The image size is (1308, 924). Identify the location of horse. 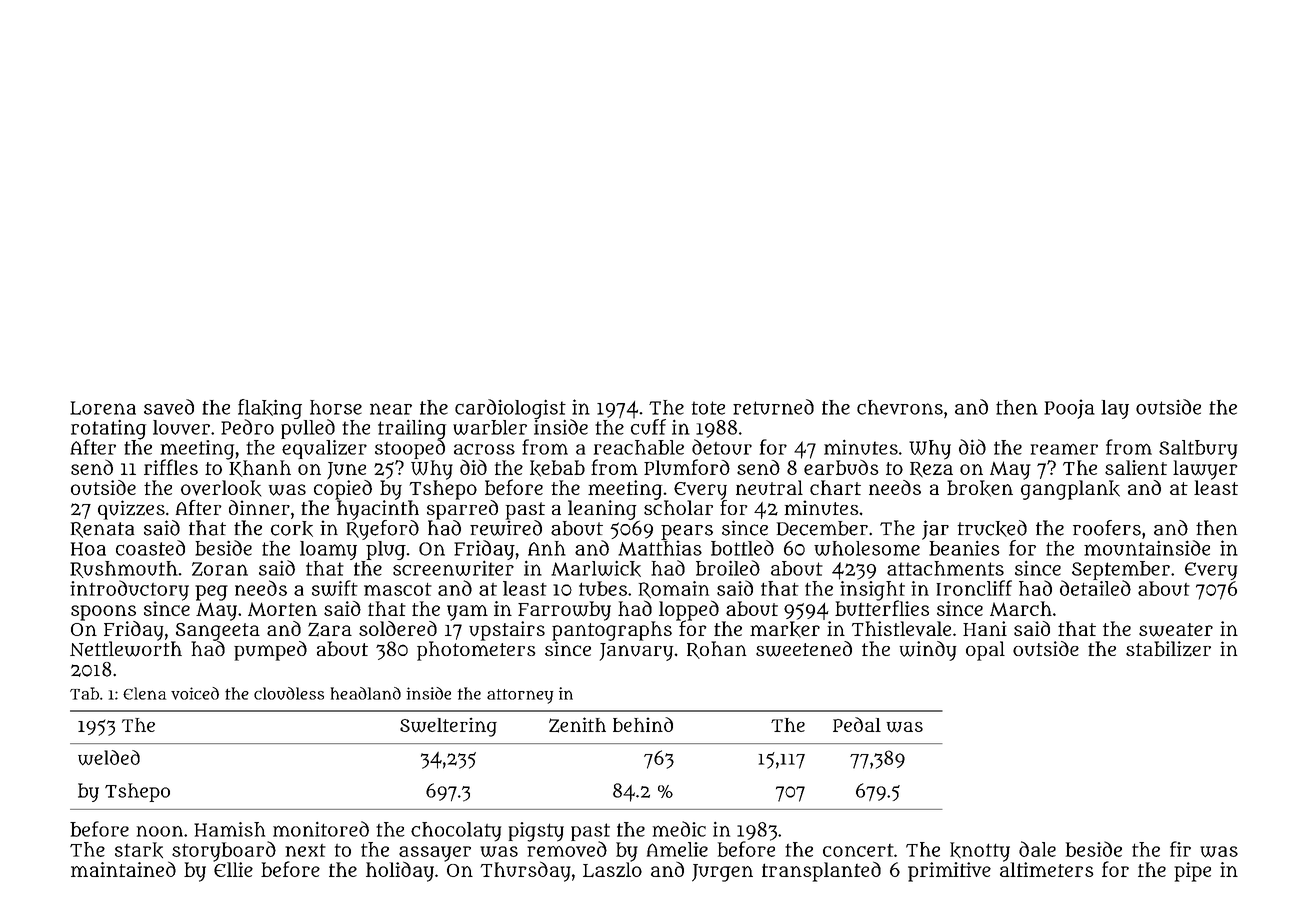
(336, 407).
